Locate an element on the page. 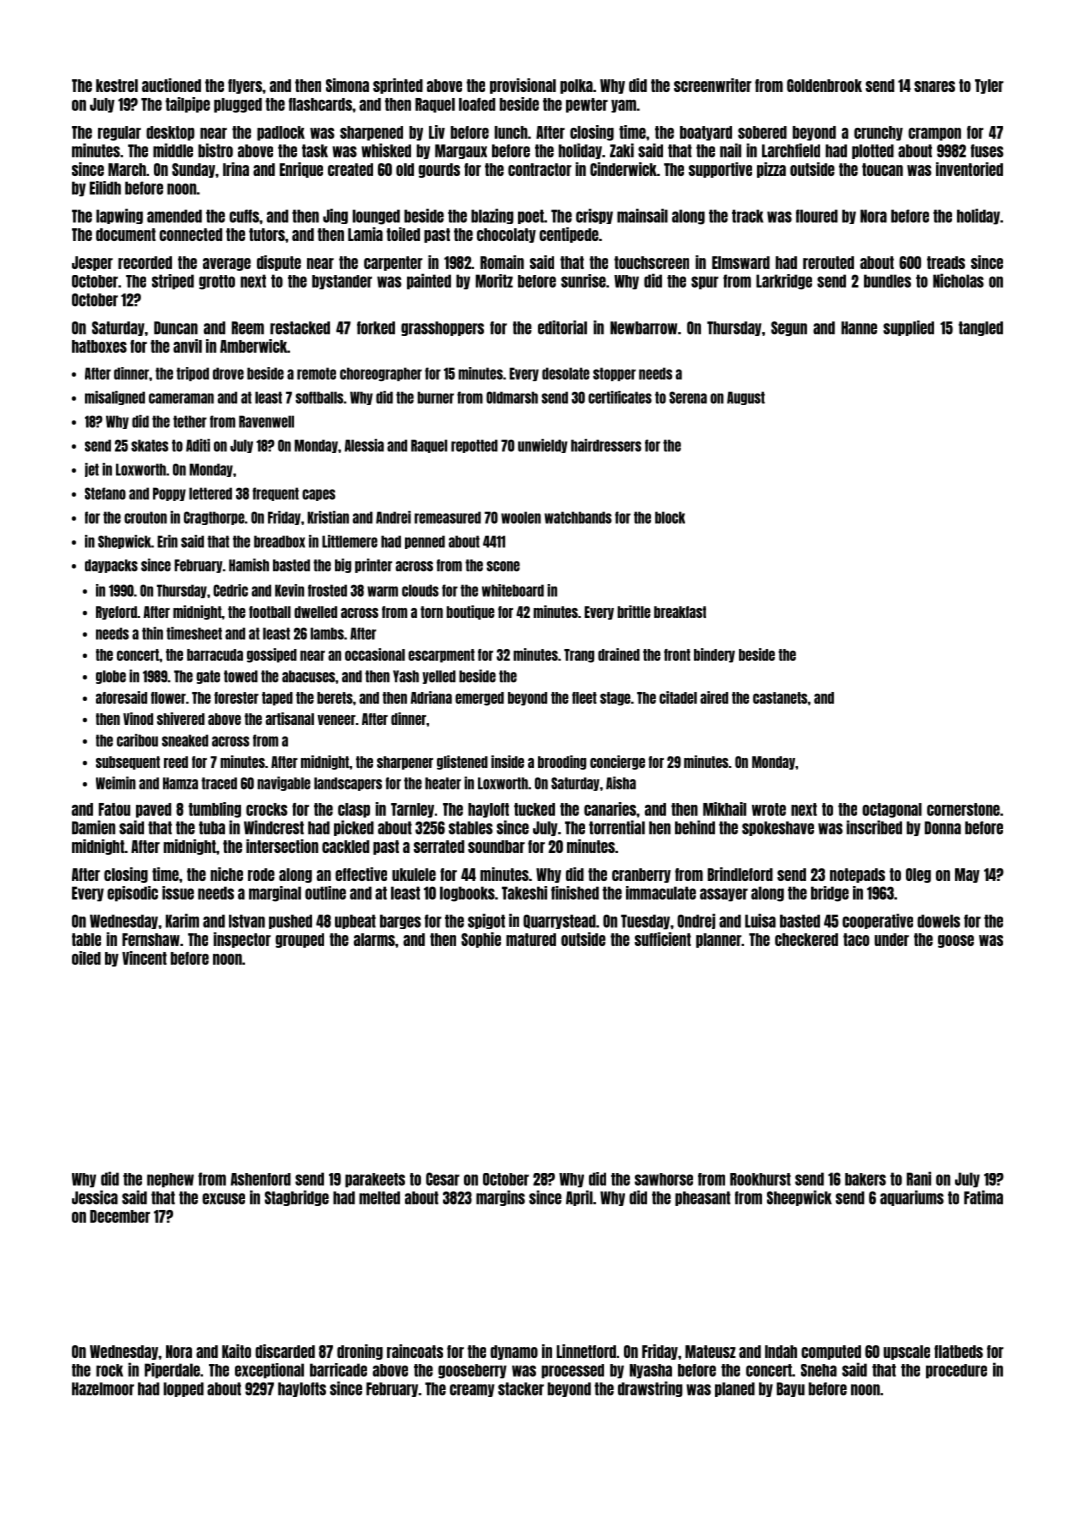 This image has width=1075, height=1520. lopped is located at coordinates (184, 1389).
